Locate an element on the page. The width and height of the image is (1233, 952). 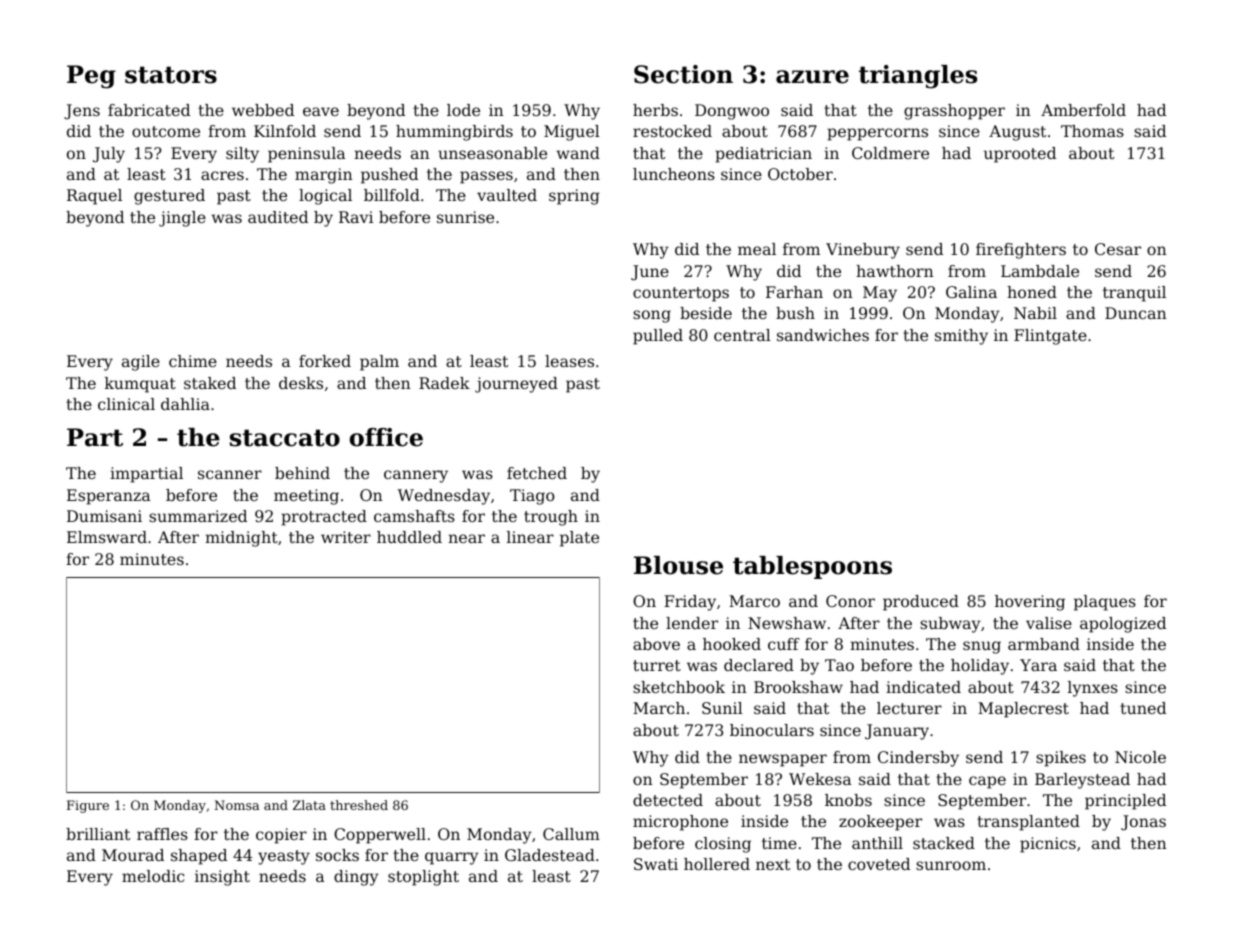
chime is located at coordinates (193, 361).
